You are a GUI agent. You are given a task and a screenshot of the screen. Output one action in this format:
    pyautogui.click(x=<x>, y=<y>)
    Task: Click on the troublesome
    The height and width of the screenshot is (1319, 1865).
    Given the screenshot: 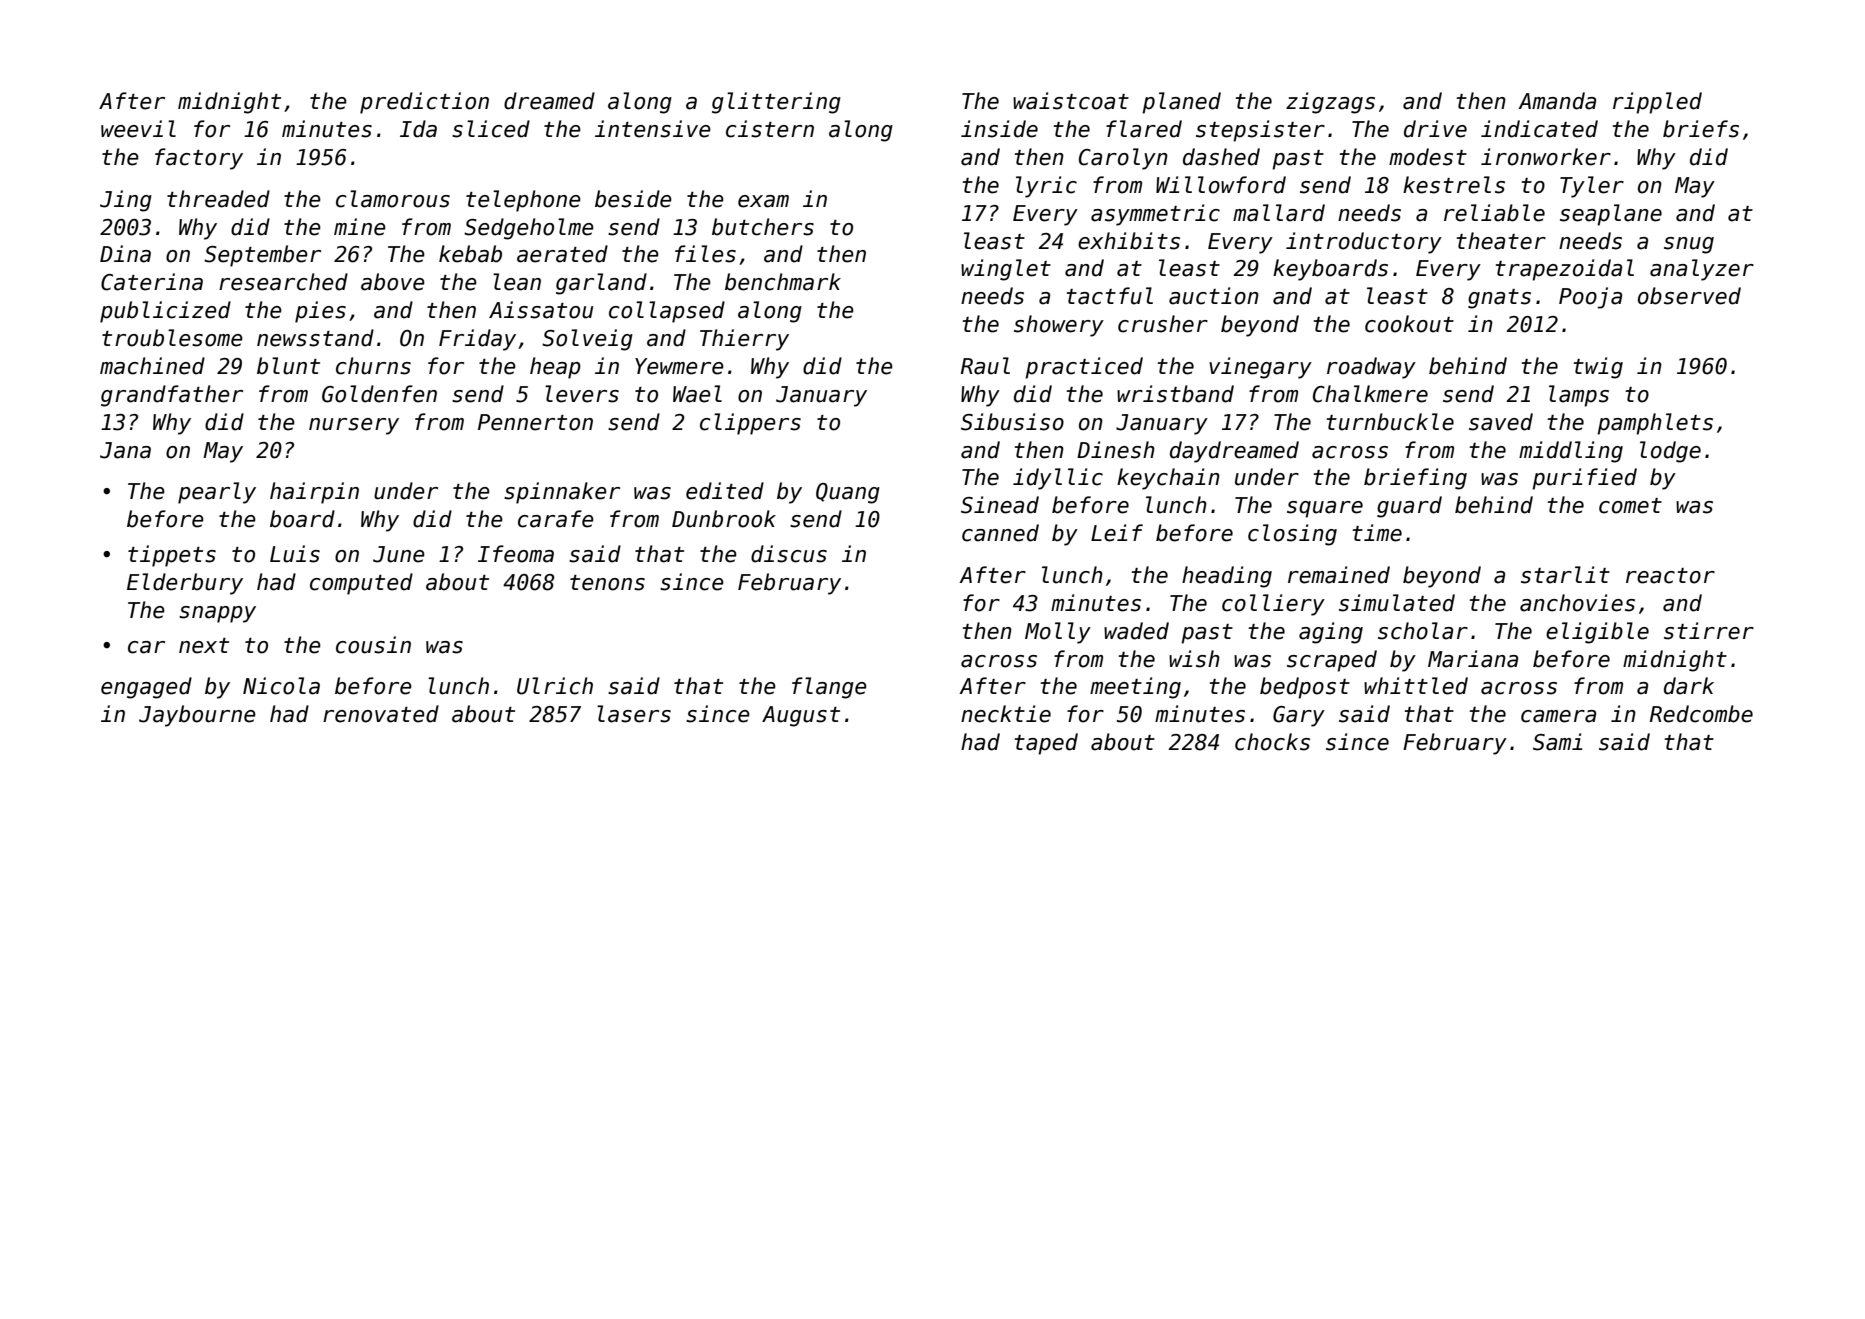 What is the action you would take?
    pyautogui.click(x=172, y=338)
